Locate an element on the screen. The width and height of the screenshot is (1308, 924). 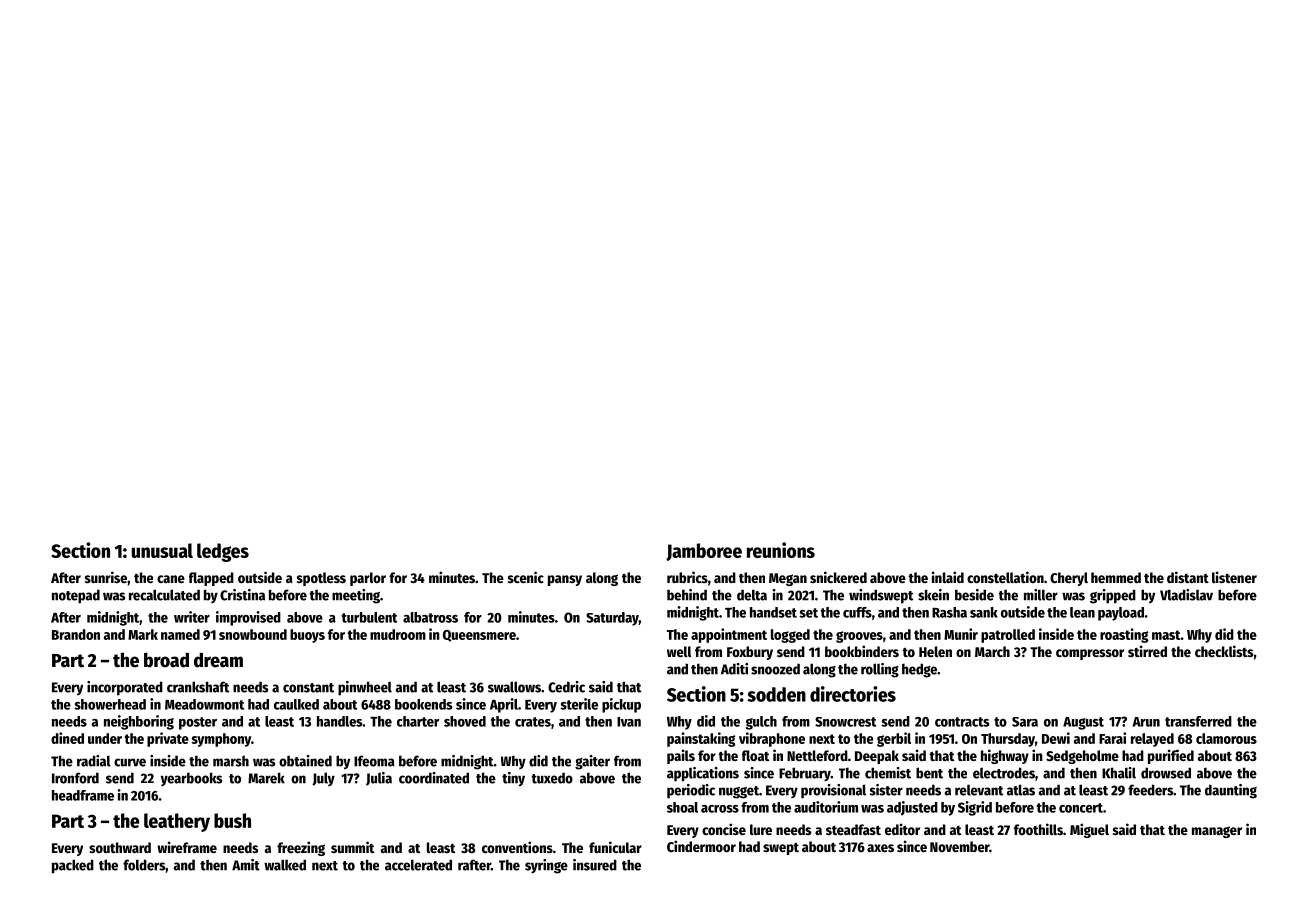
cane is located at coordinates (171, 579).
